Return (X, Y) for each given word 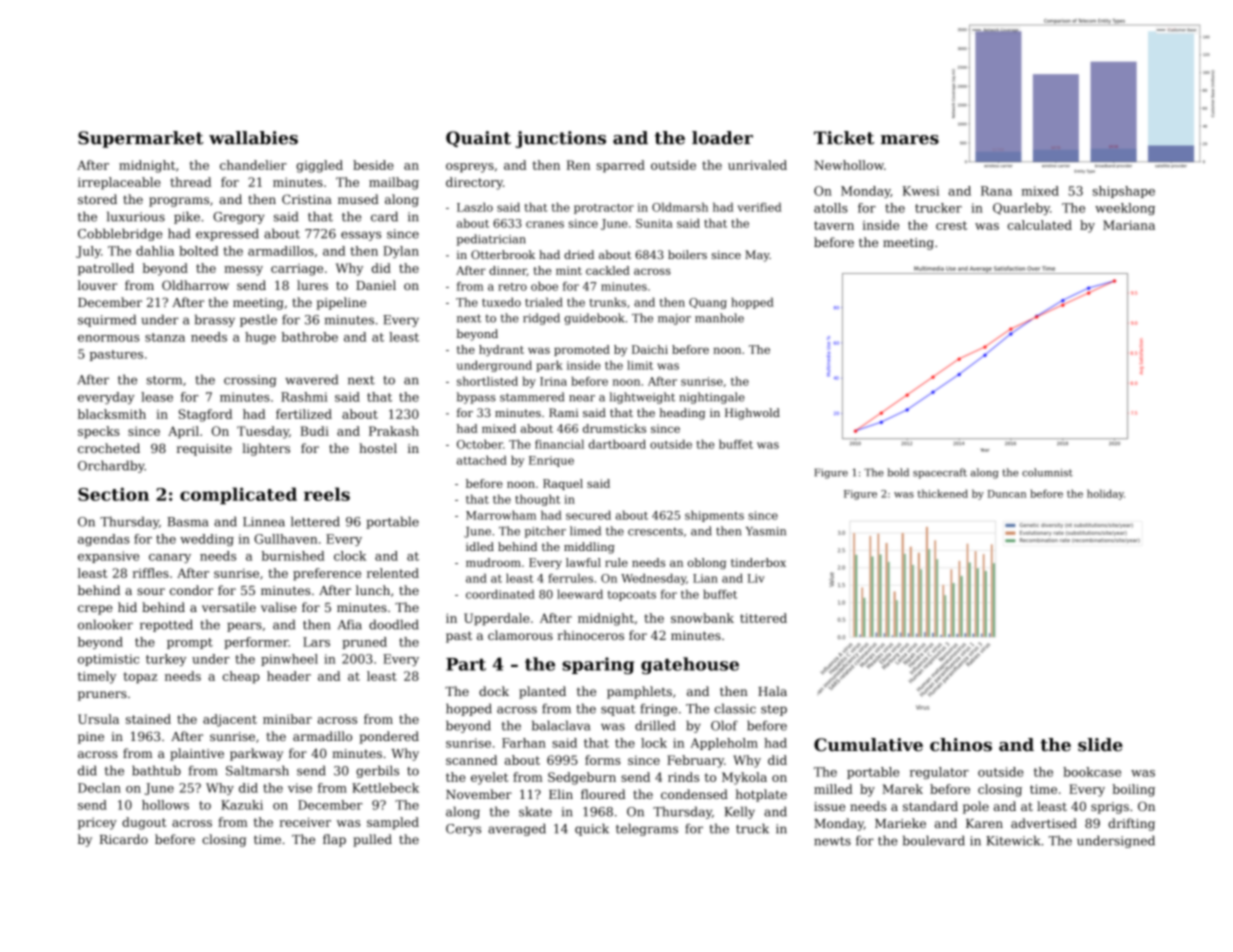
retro (512, 287)
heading (682, 414)
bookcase (1092, 772)
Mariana (1129, 225)
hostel (378, 448)
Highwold (752, 414)
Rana (996, 191)
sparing (598, 665)
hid (127, 607)
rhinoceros (591, 635)
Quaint (478, 139)
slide (1100, 745)
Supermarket (140, 139)
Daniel (376, 285)
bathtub (156, 770)
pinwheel (289, 660)
